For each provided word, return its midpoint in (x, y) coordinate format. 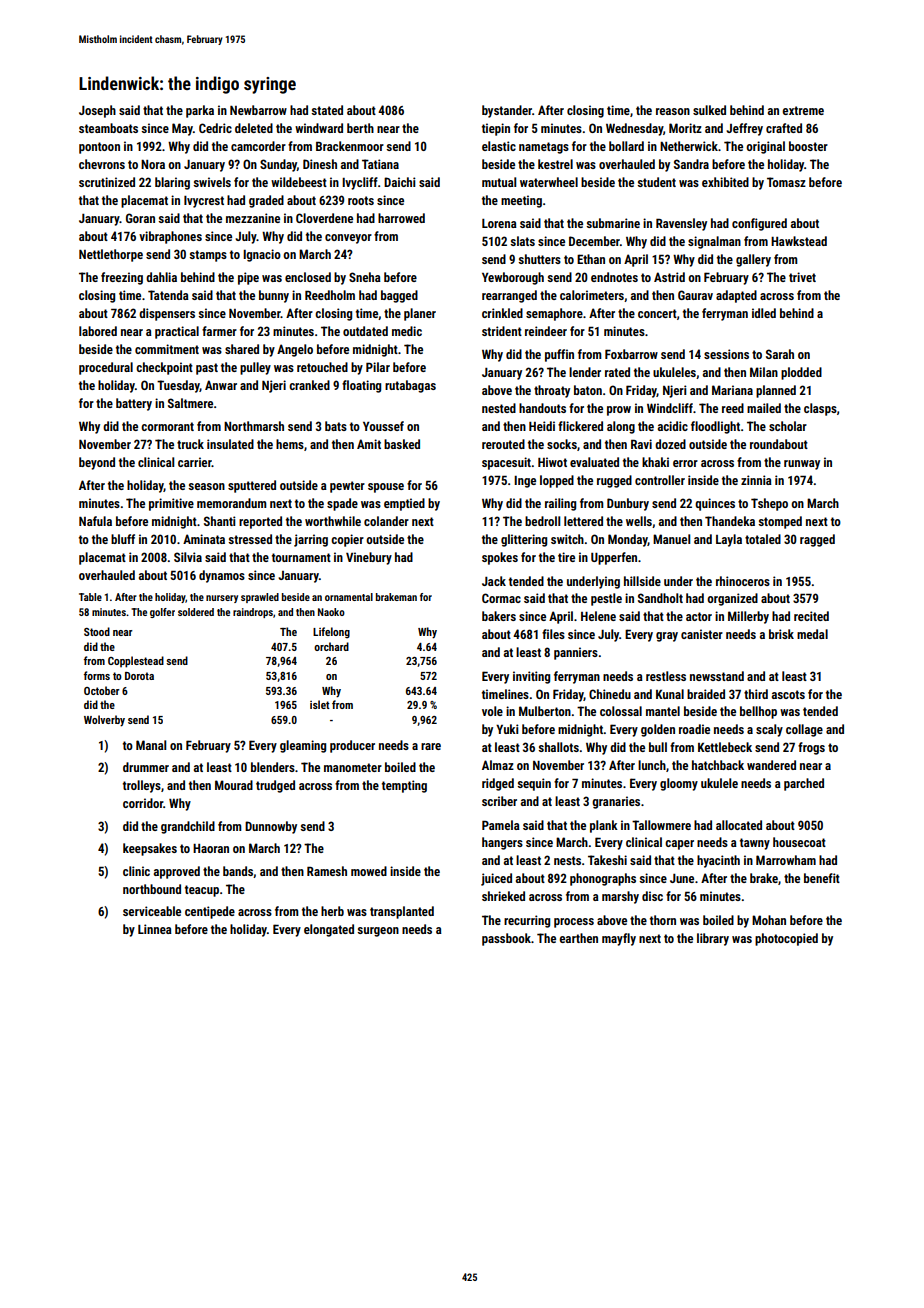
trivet (802, 277)
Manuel (671, 539)
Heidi (542, 426)
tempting (404, 786)
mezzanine (253, 218)
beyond (97, 463)
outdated (365, 331)
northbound (152, 889)
